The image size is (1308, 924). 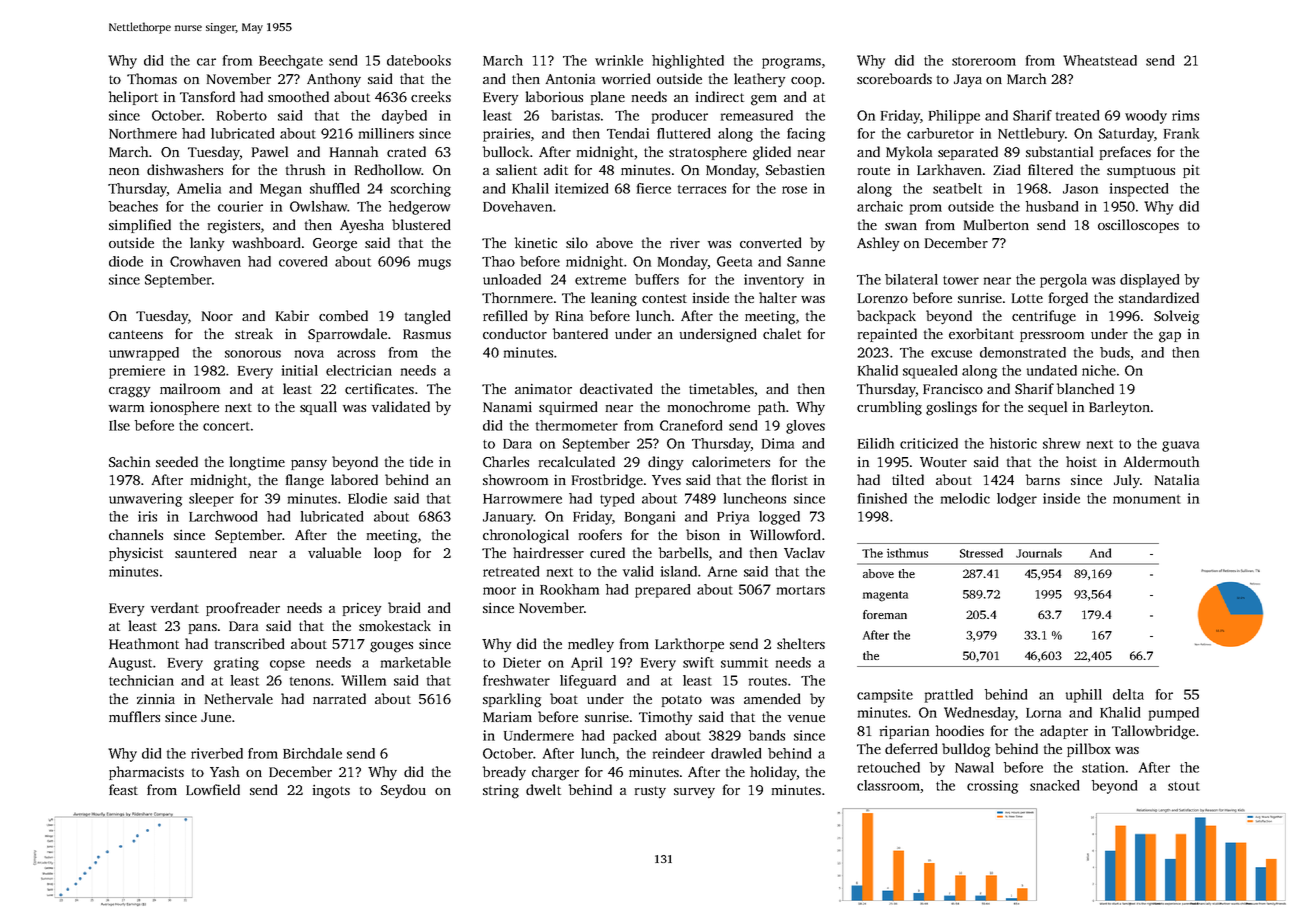 I want to click on barns, so click(x=1043, y=479).
